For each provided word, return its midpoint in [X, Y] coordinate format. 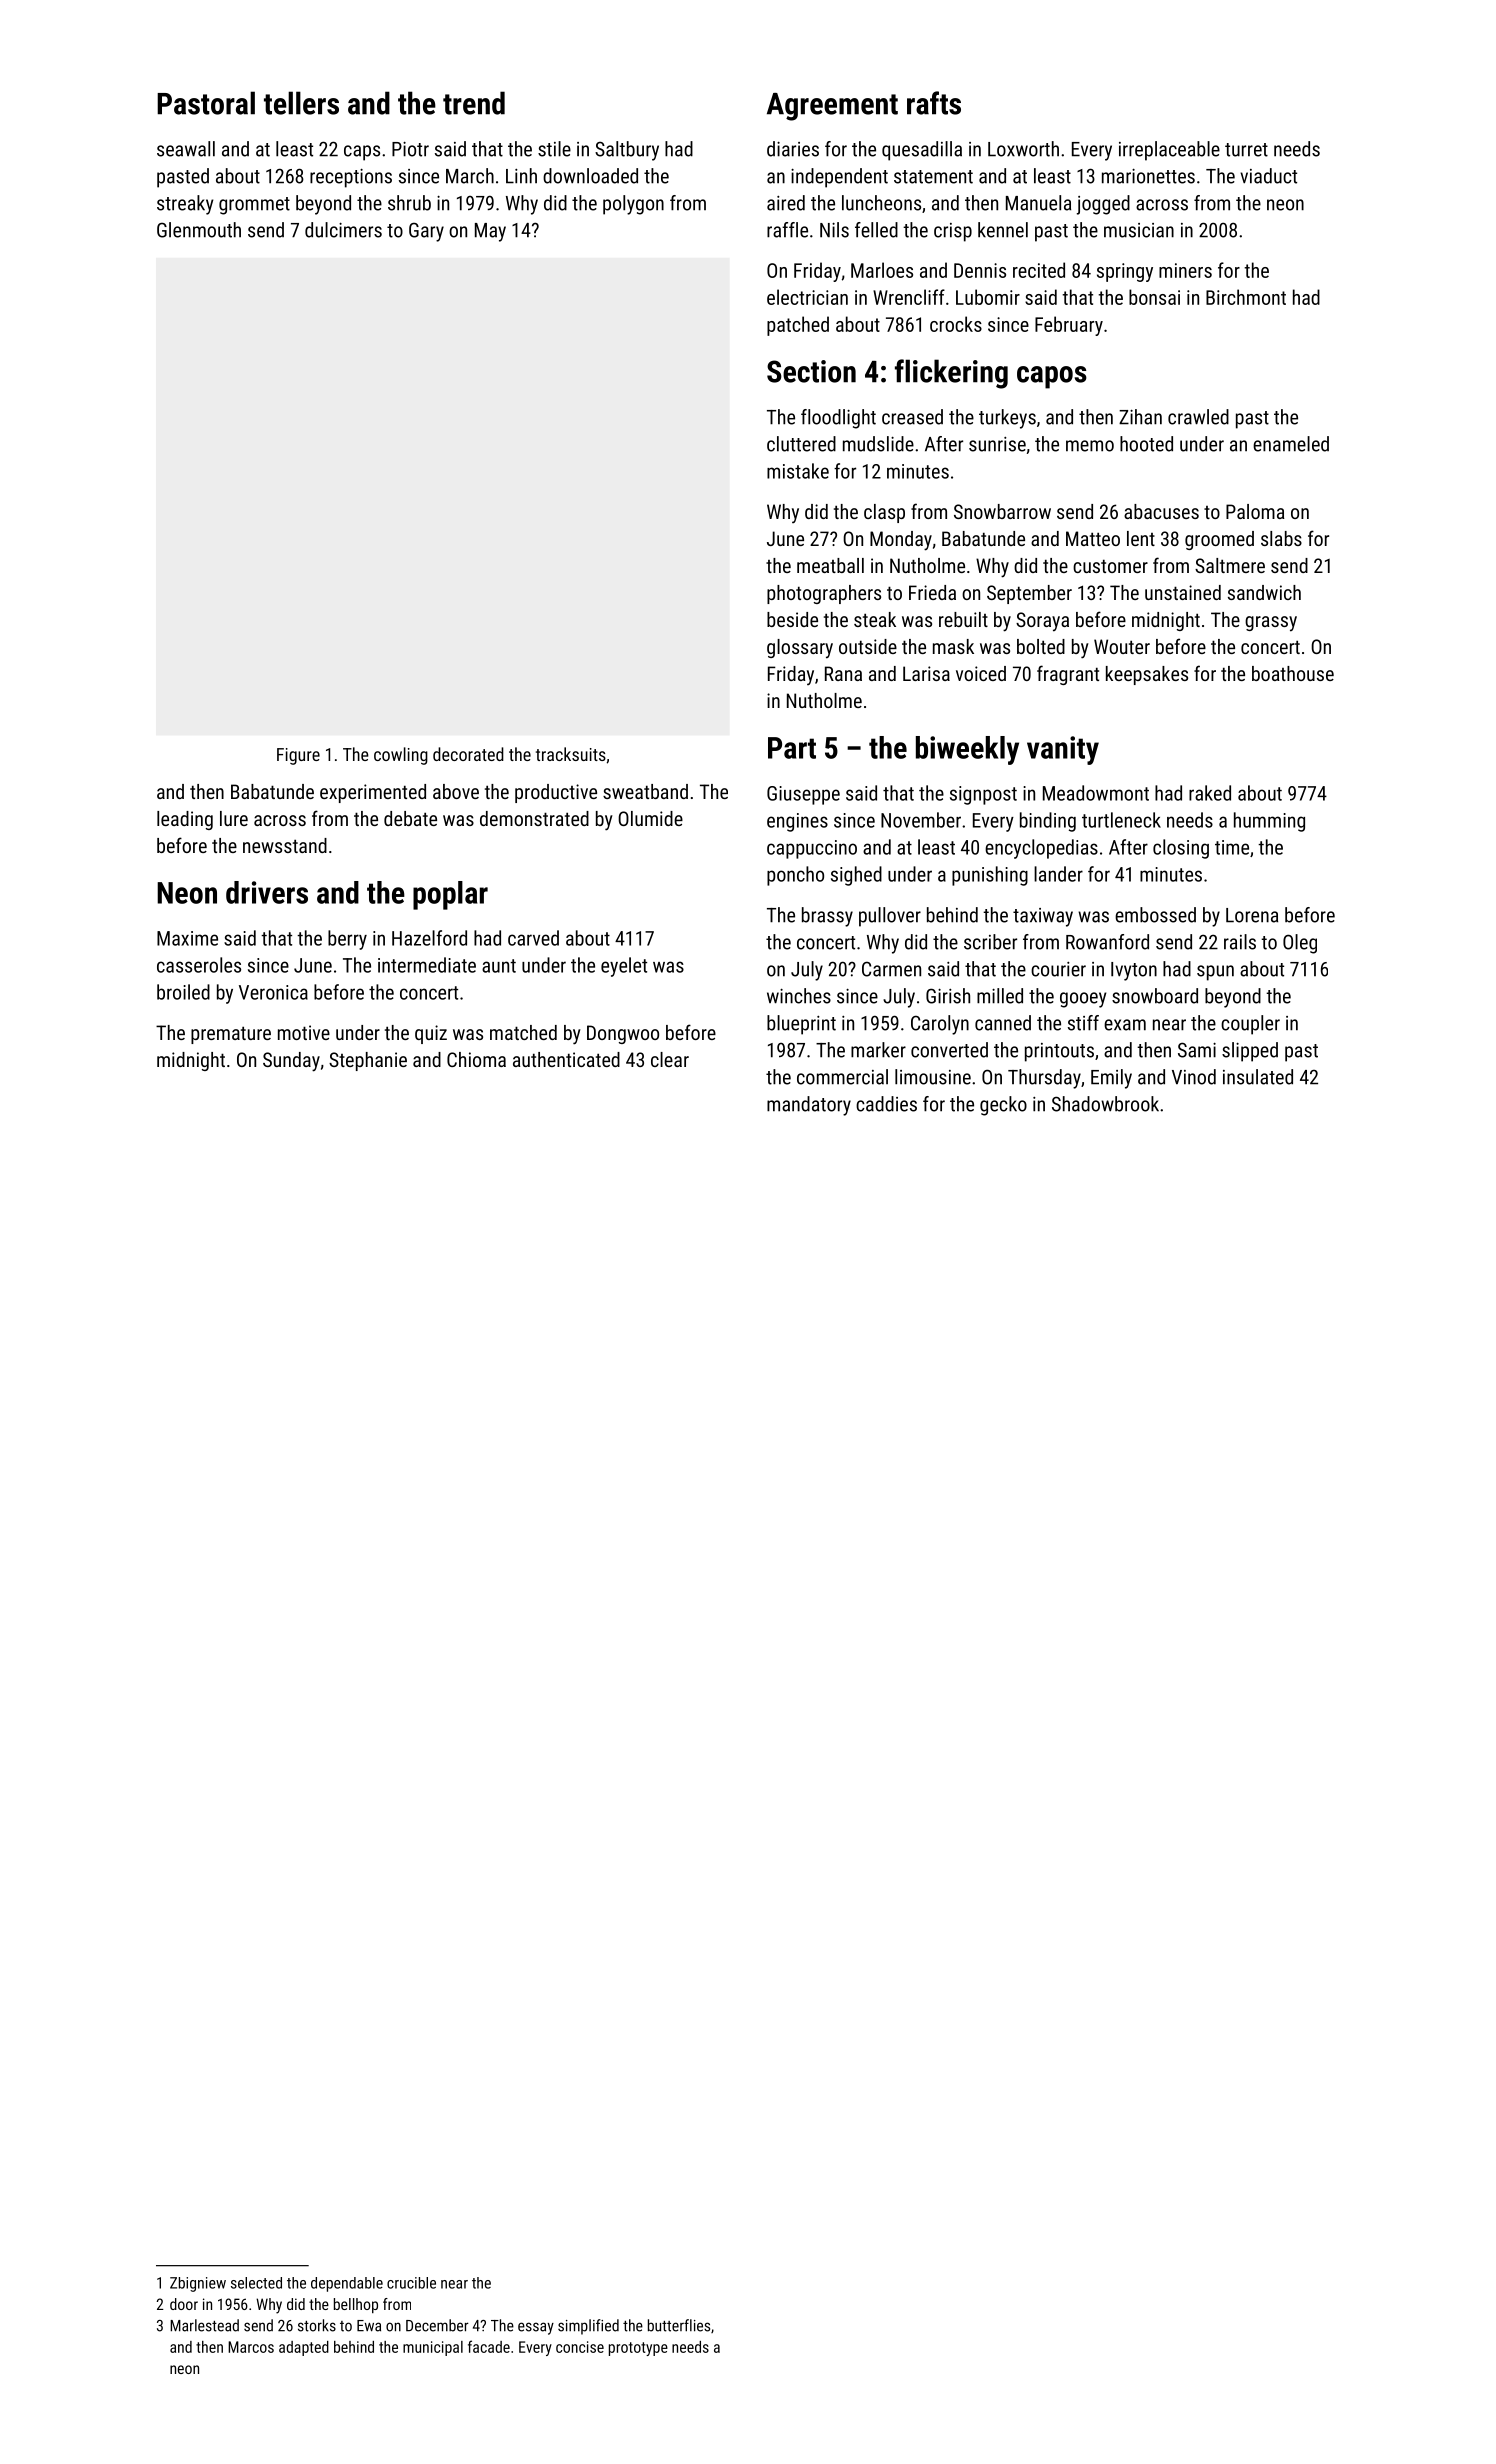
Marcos [251, 2347]
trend [474, 103]
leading [185, 820]
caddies [886, 1104]
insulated [1258, 1077]
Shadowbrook [1105, 1104]
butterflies [679, 2325]
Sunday [291, 1062]
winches [799, 996]
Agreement [832, 107]
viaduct [1268, 176]
